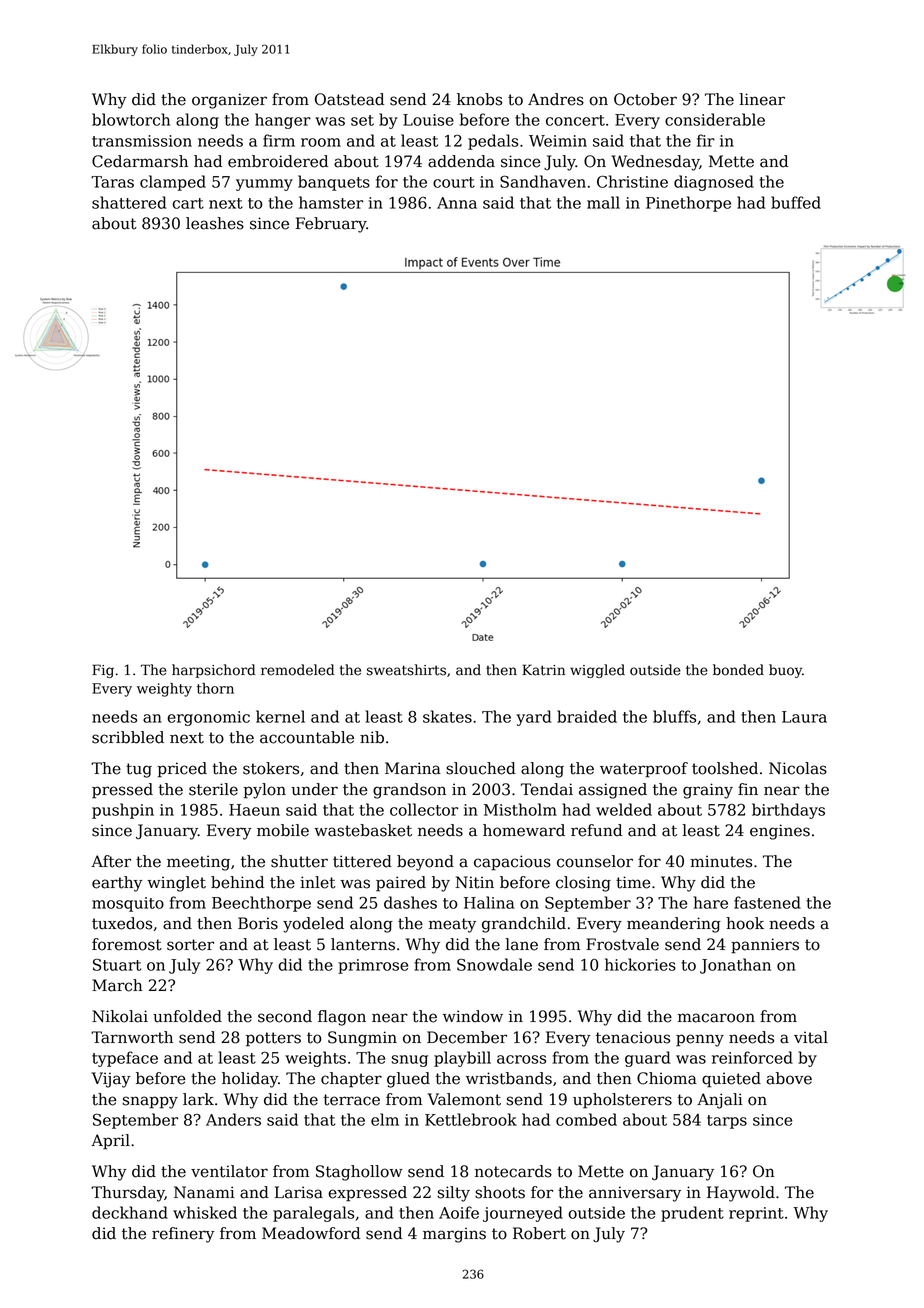 The image size is (924, 1308). I want to click on weighty, so click(164, 690).
